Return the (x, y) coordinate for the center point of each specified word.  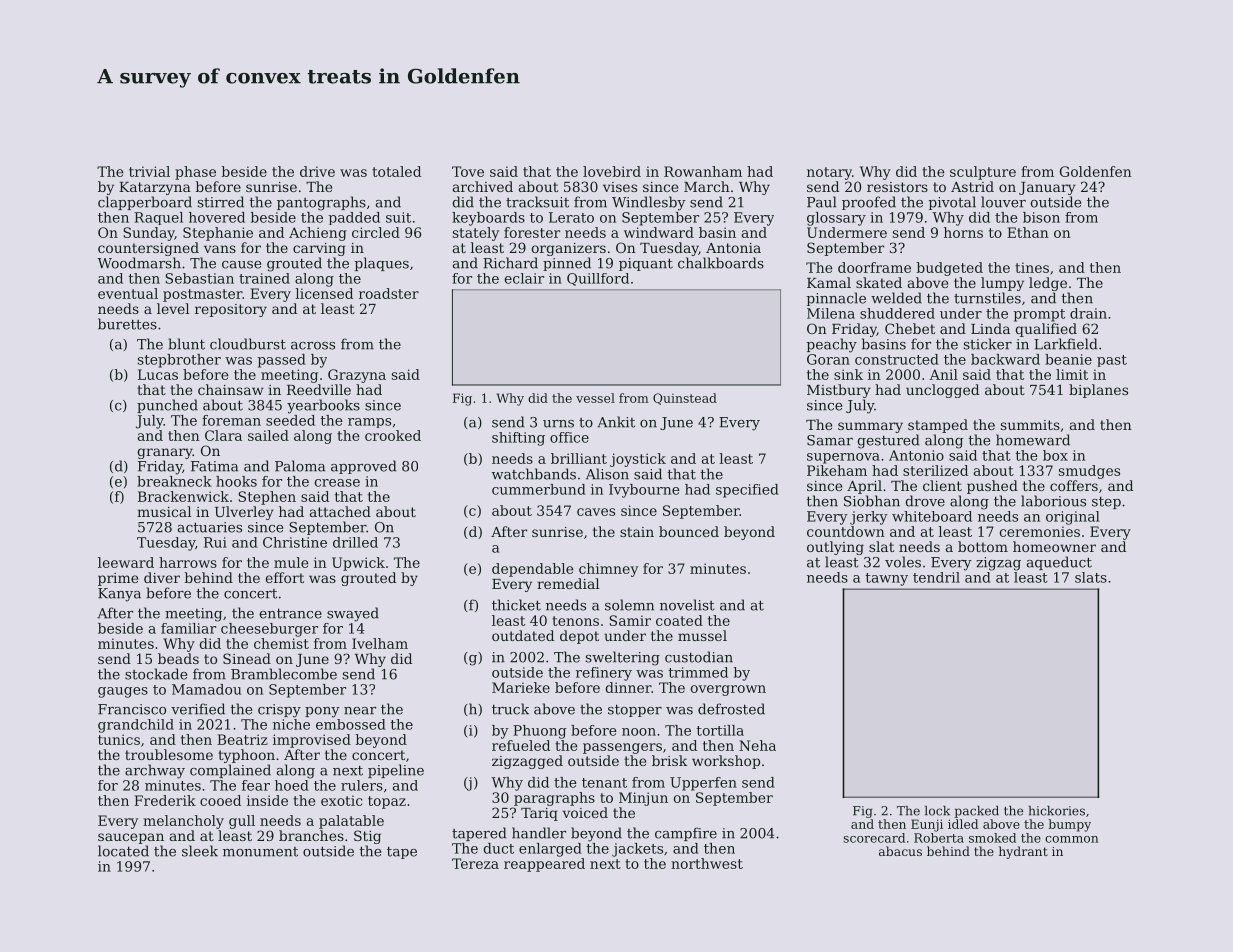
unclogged (942, 391)
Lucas (158, 374)
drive (317, 171)
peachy (832, 345)
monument (260, 852)
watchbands (534, 474)
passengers (622, 748)
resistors (897, 187)
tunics (119, 739)
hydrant (1023, 852)
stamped (938, 426)
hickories (1057, 811)
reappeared (544, 865)
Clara (223, 435)
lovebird (612, 171)
